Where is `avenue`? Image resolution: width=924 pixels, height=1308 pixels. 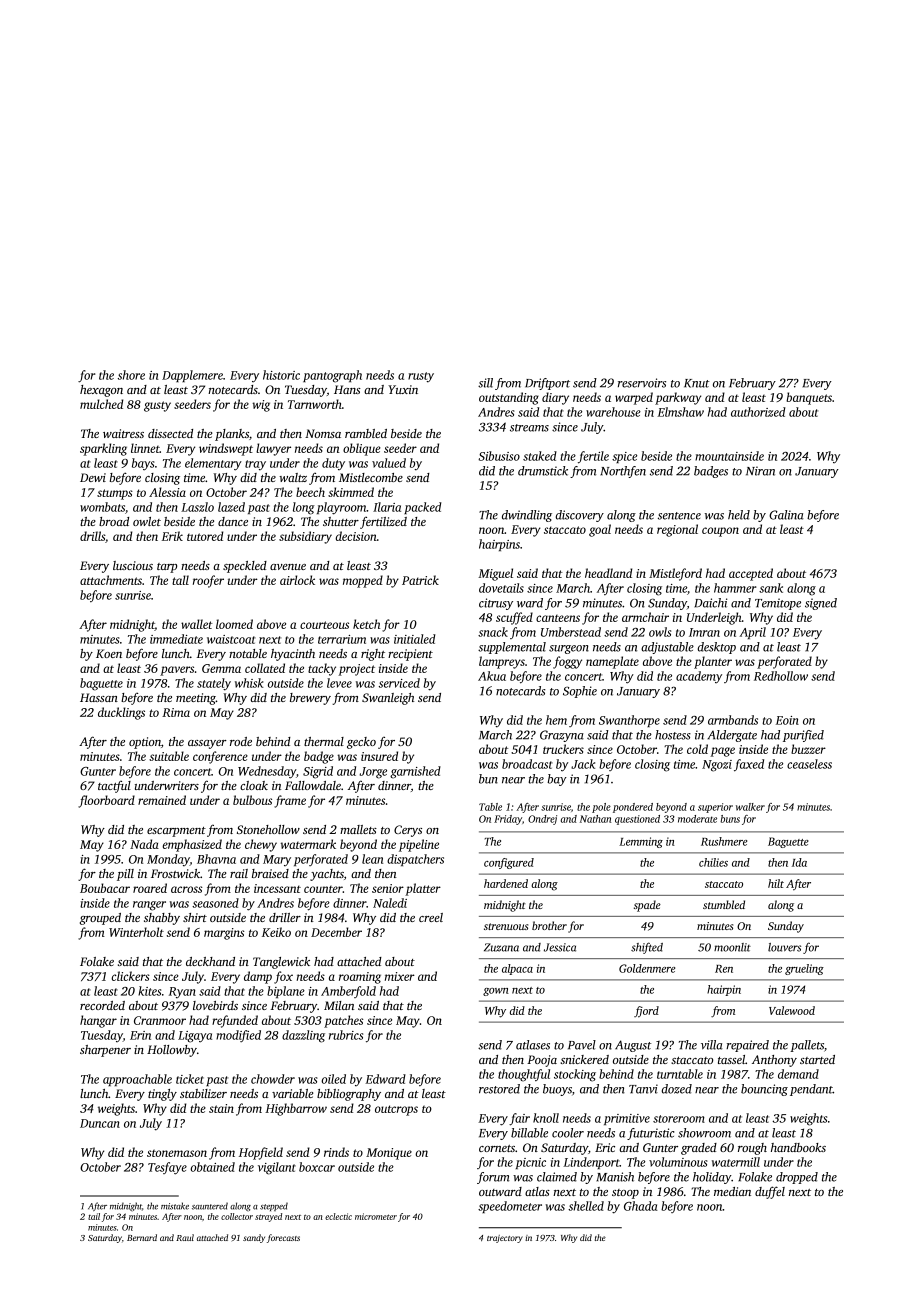 avenue is located at coordinates (288, 567).
